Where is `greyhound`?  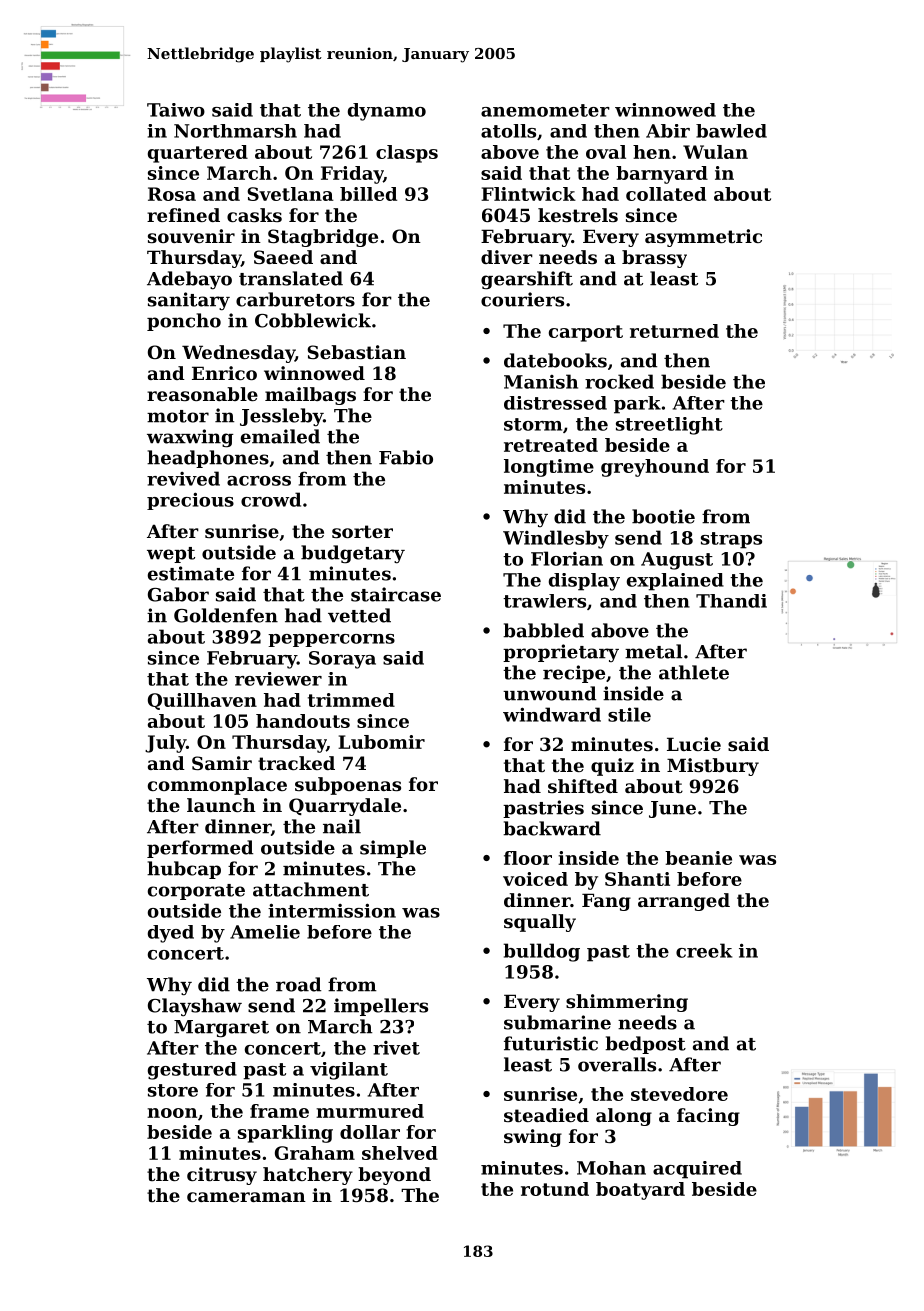 greyhound is located at coordinates (655, 468).
